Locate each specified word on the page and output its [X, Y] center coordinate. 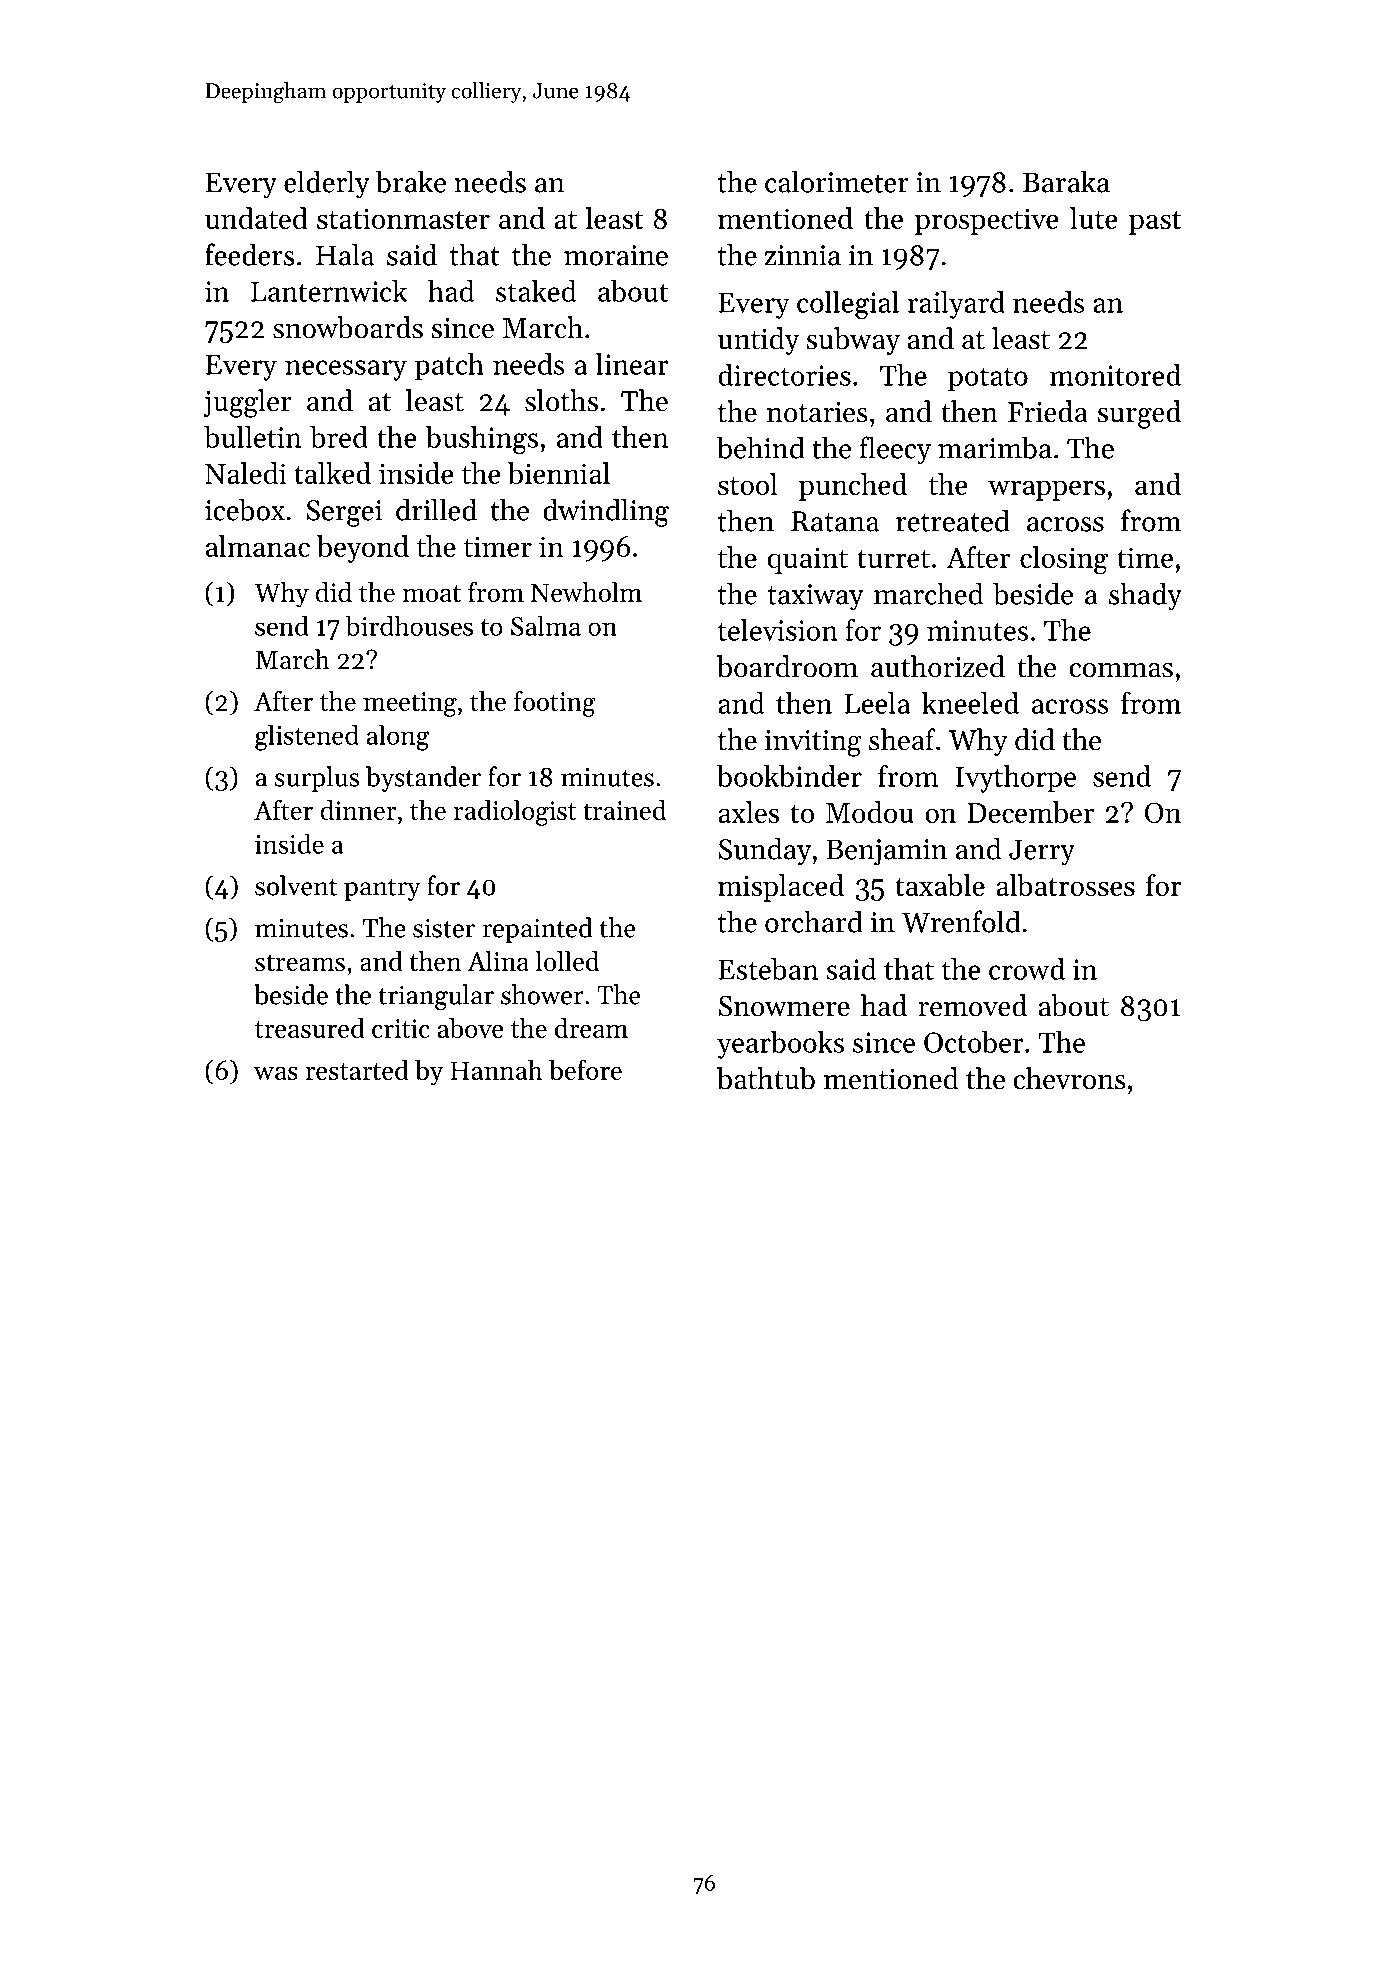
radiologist [515, 813]
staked [536, 291]
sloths [561, 400]
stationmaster [403, 218]
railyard [956, 305]
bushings [481, 440]
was [276, 1073]
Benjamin [886, 852]
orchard [814, 921]
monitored [1115, 375]
